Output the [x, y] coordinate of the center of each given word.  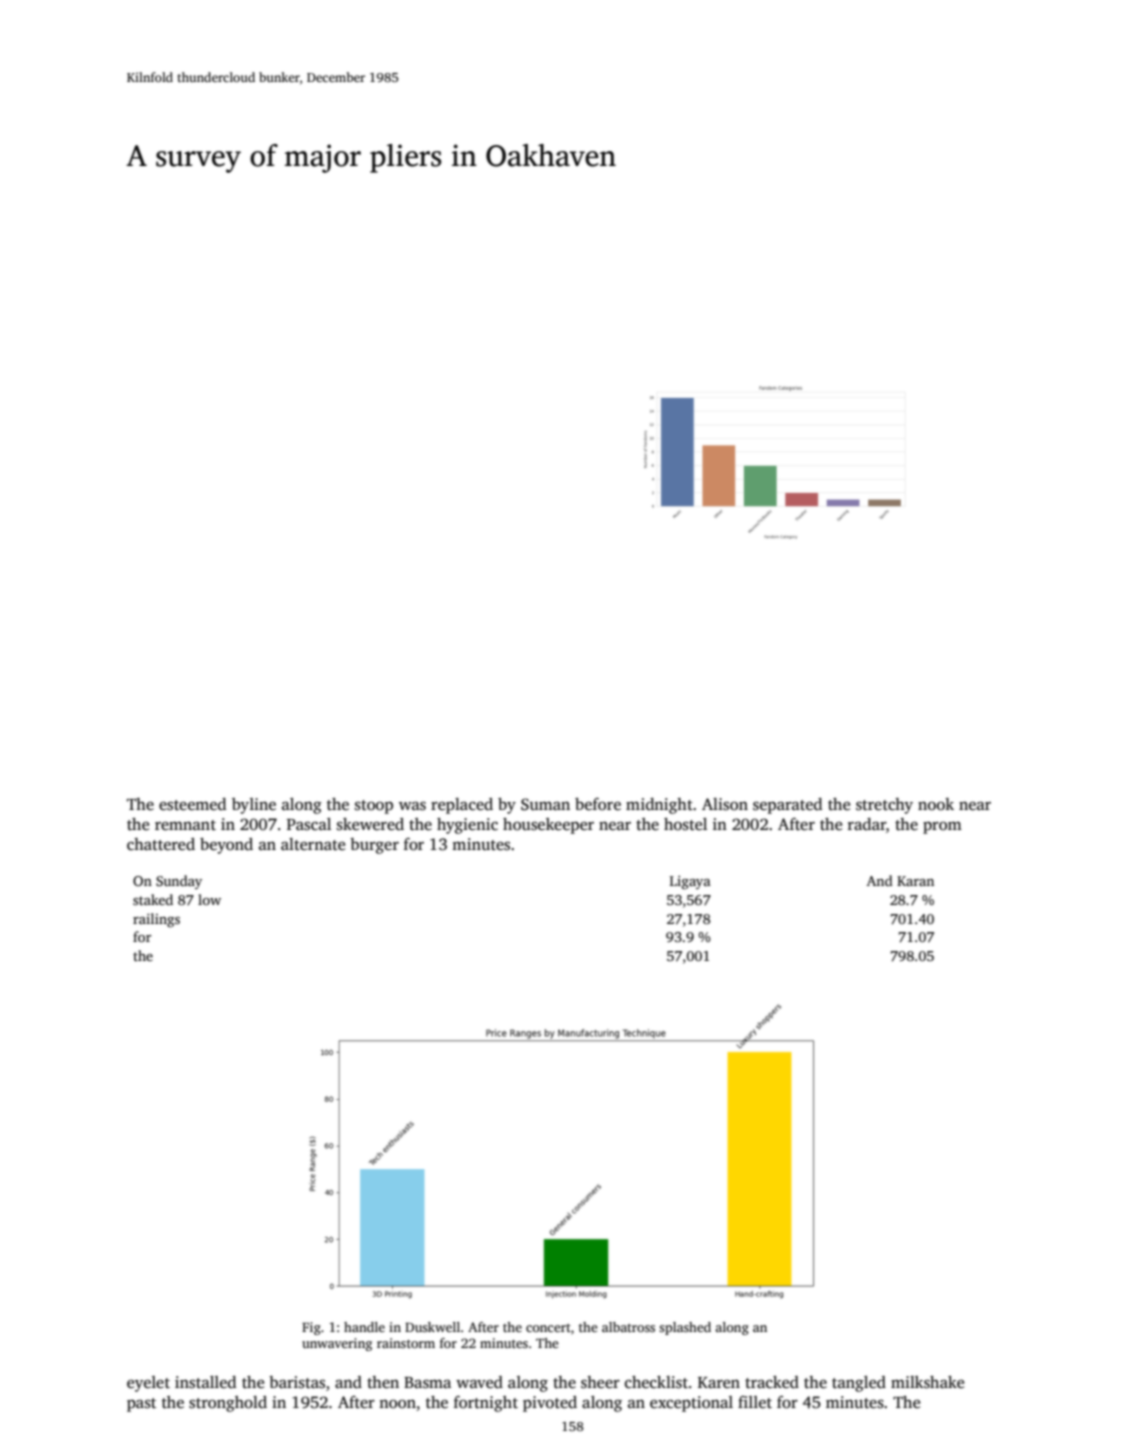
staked [153, 899]
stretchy [884, 806]
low [209, 899]
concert [548, 1328]
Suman [545, 804]
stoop [374, 807]
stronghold [228, 1404]
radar [867, 824]
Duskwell [432, 1327]
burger [374, 846]
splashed [685, 1328]
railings [156, 920]
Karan [915, 881]
